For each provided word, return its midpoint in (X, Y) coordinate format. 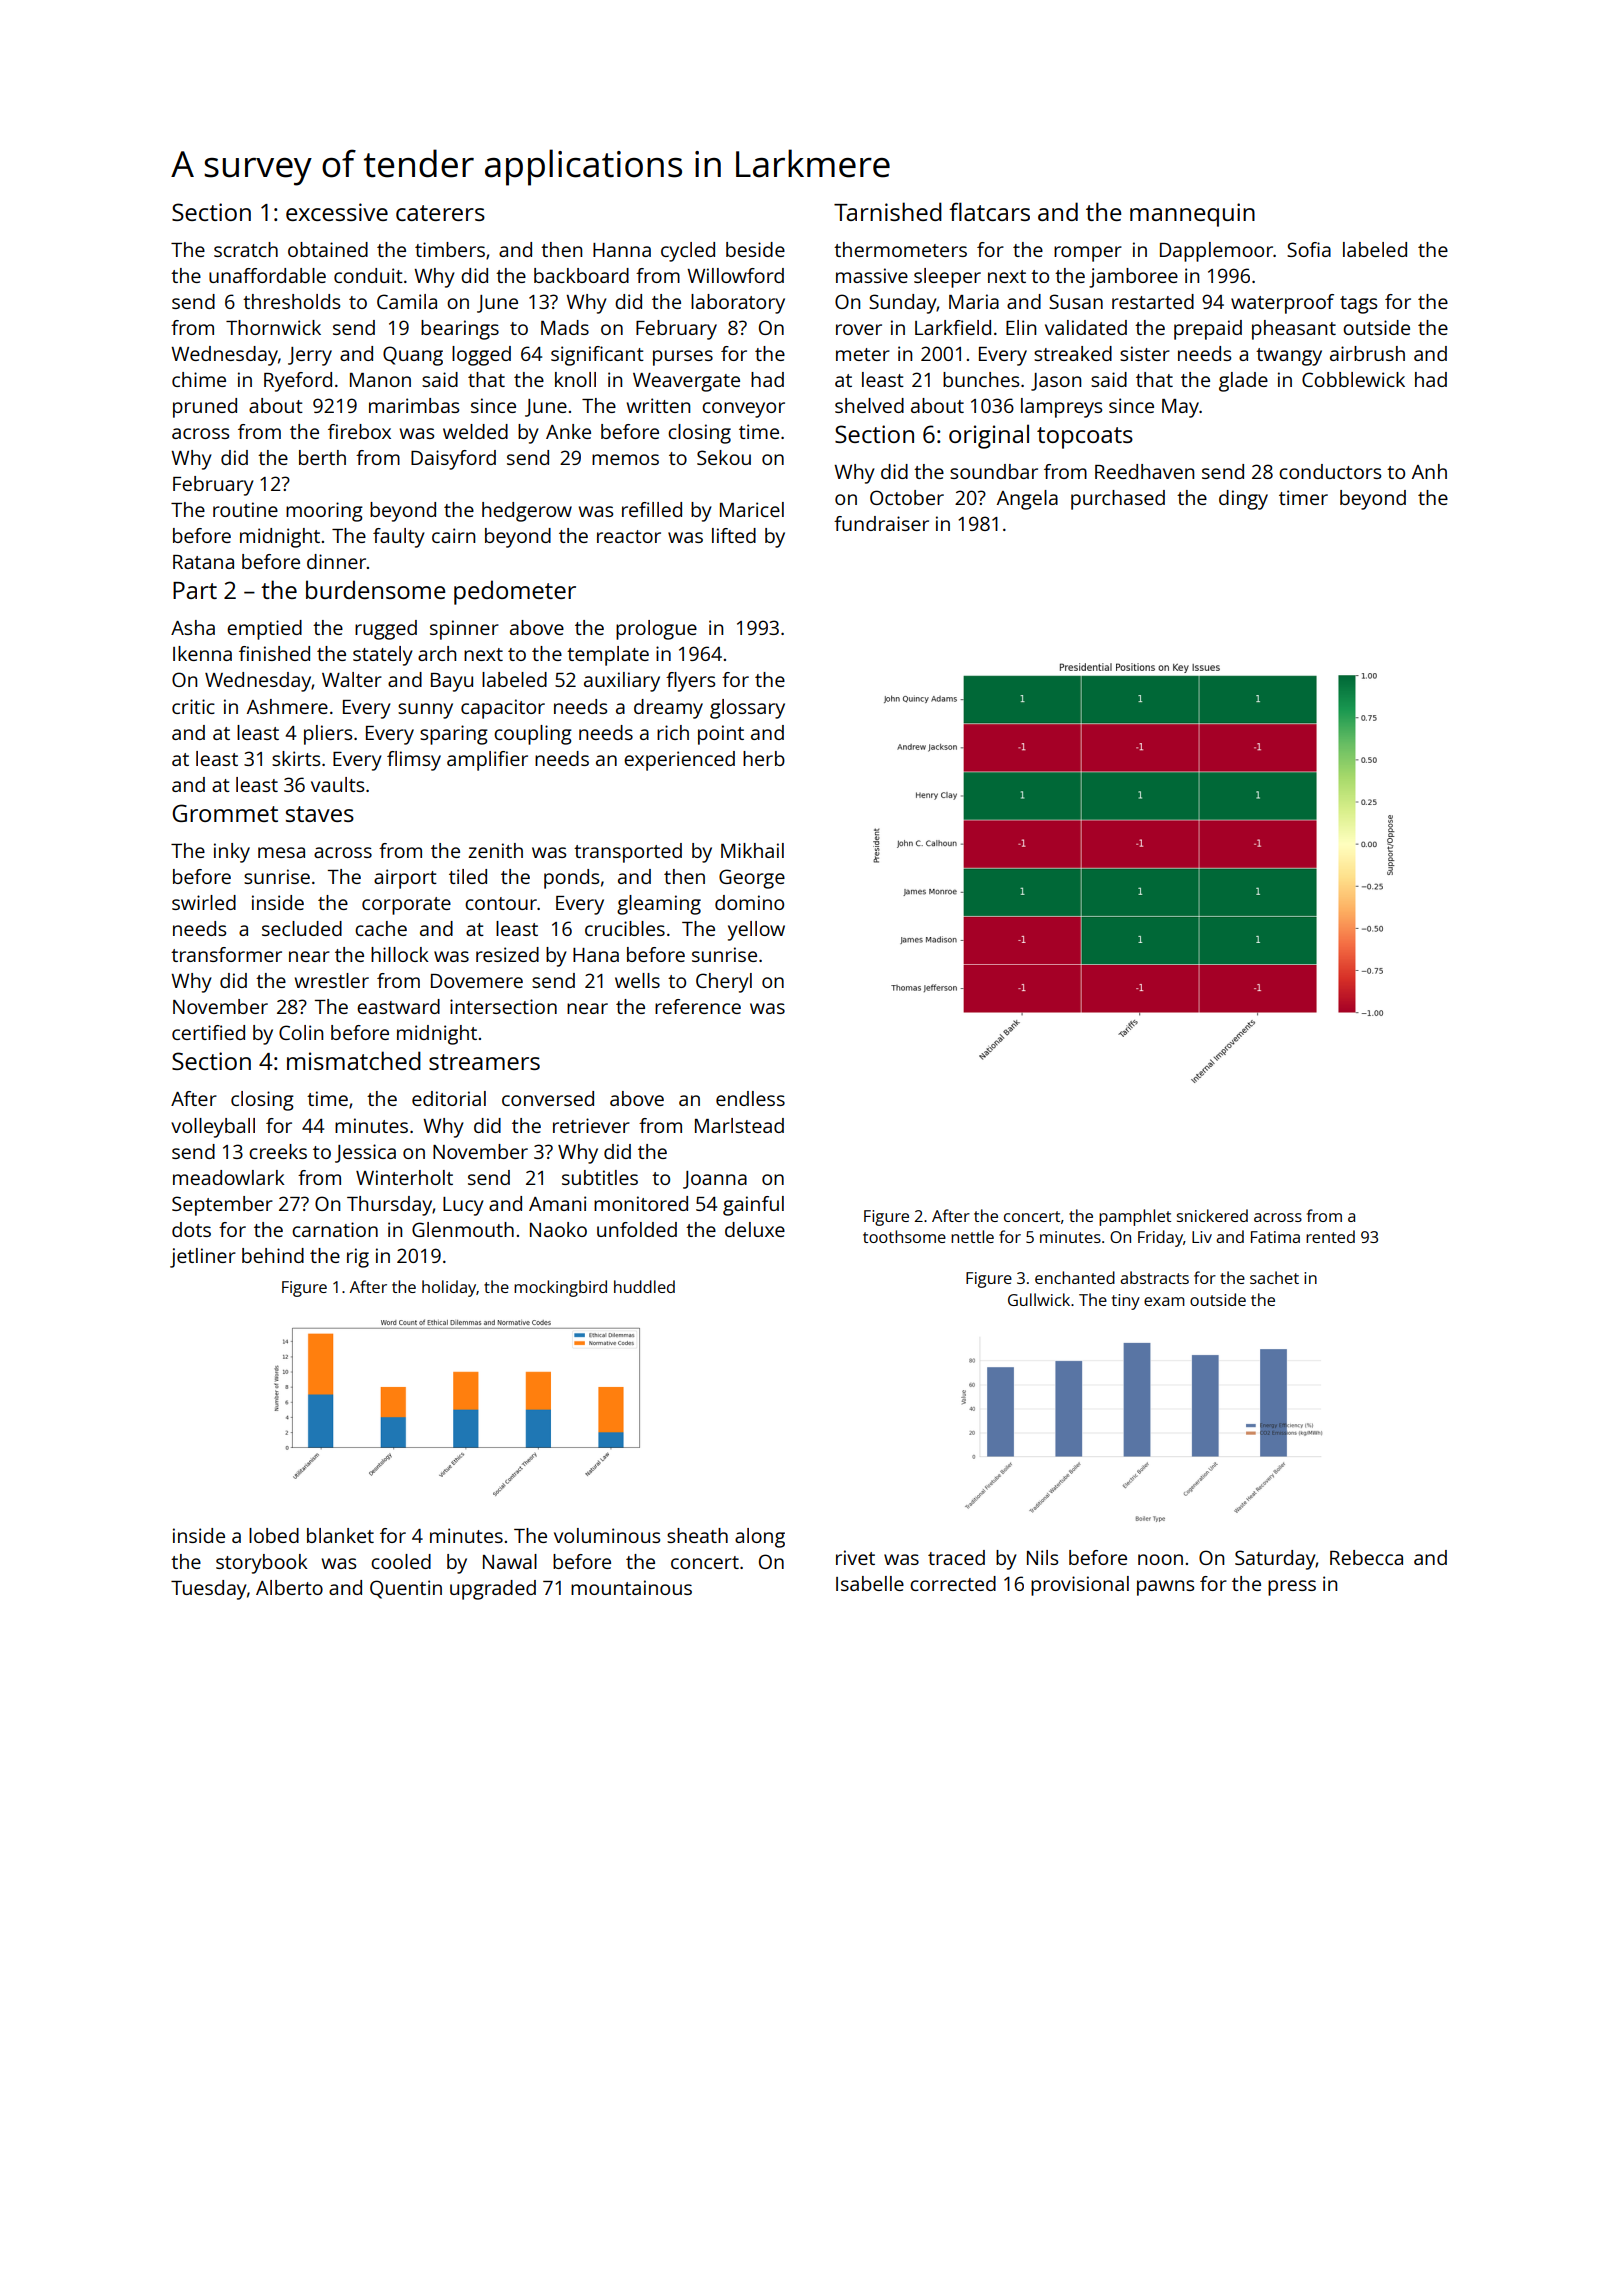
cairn (453, 535)
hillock (400, 954)
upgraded (493, 1590)
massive (872, 275)
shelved (869, 405)
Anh (1429, 471)
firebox (359, 431)
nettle (972, 1236)
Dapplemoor (1216, 252)
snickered (1212, 1215)
